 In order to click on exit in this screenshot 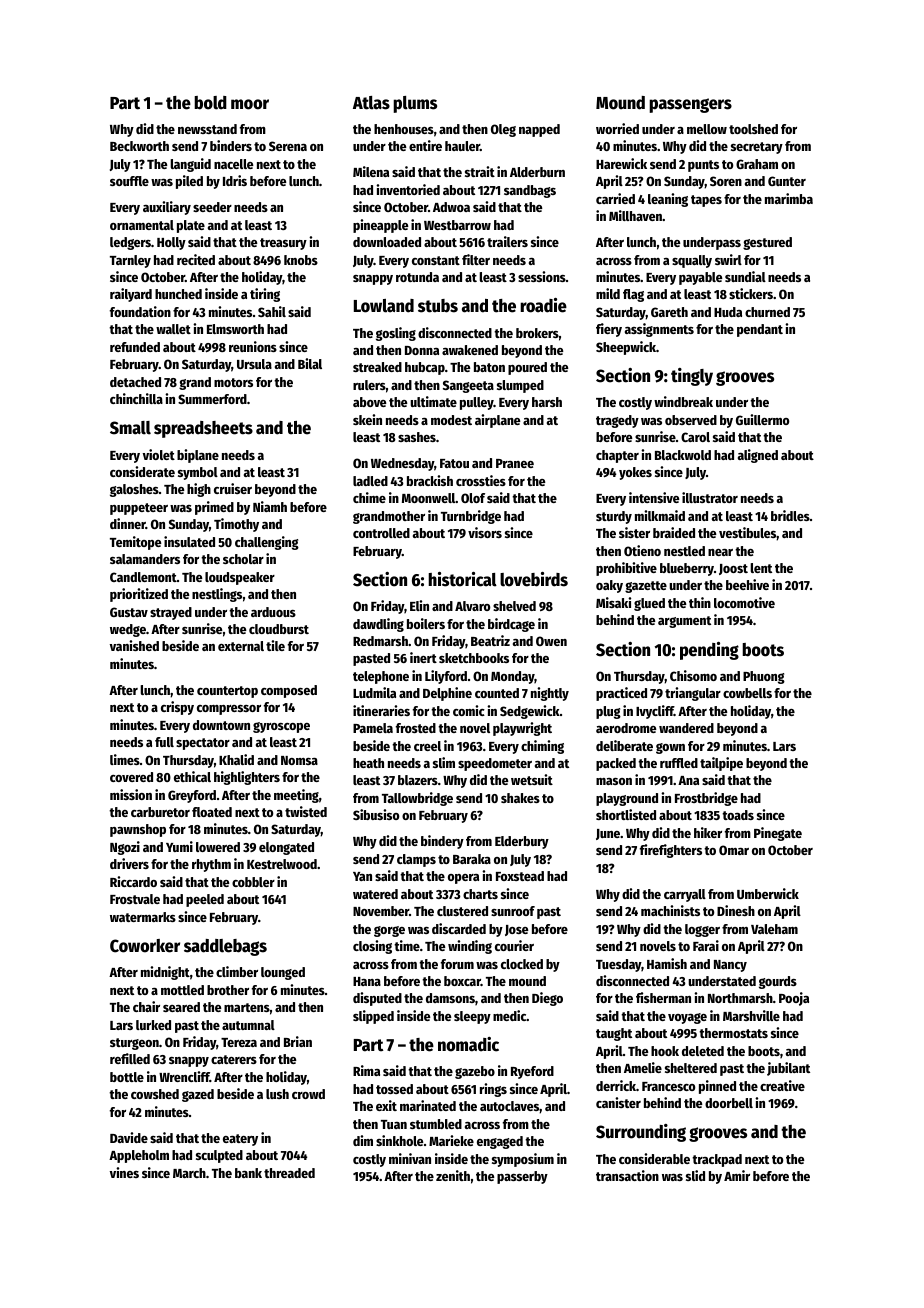, I will do `click(386, 1105)`.
